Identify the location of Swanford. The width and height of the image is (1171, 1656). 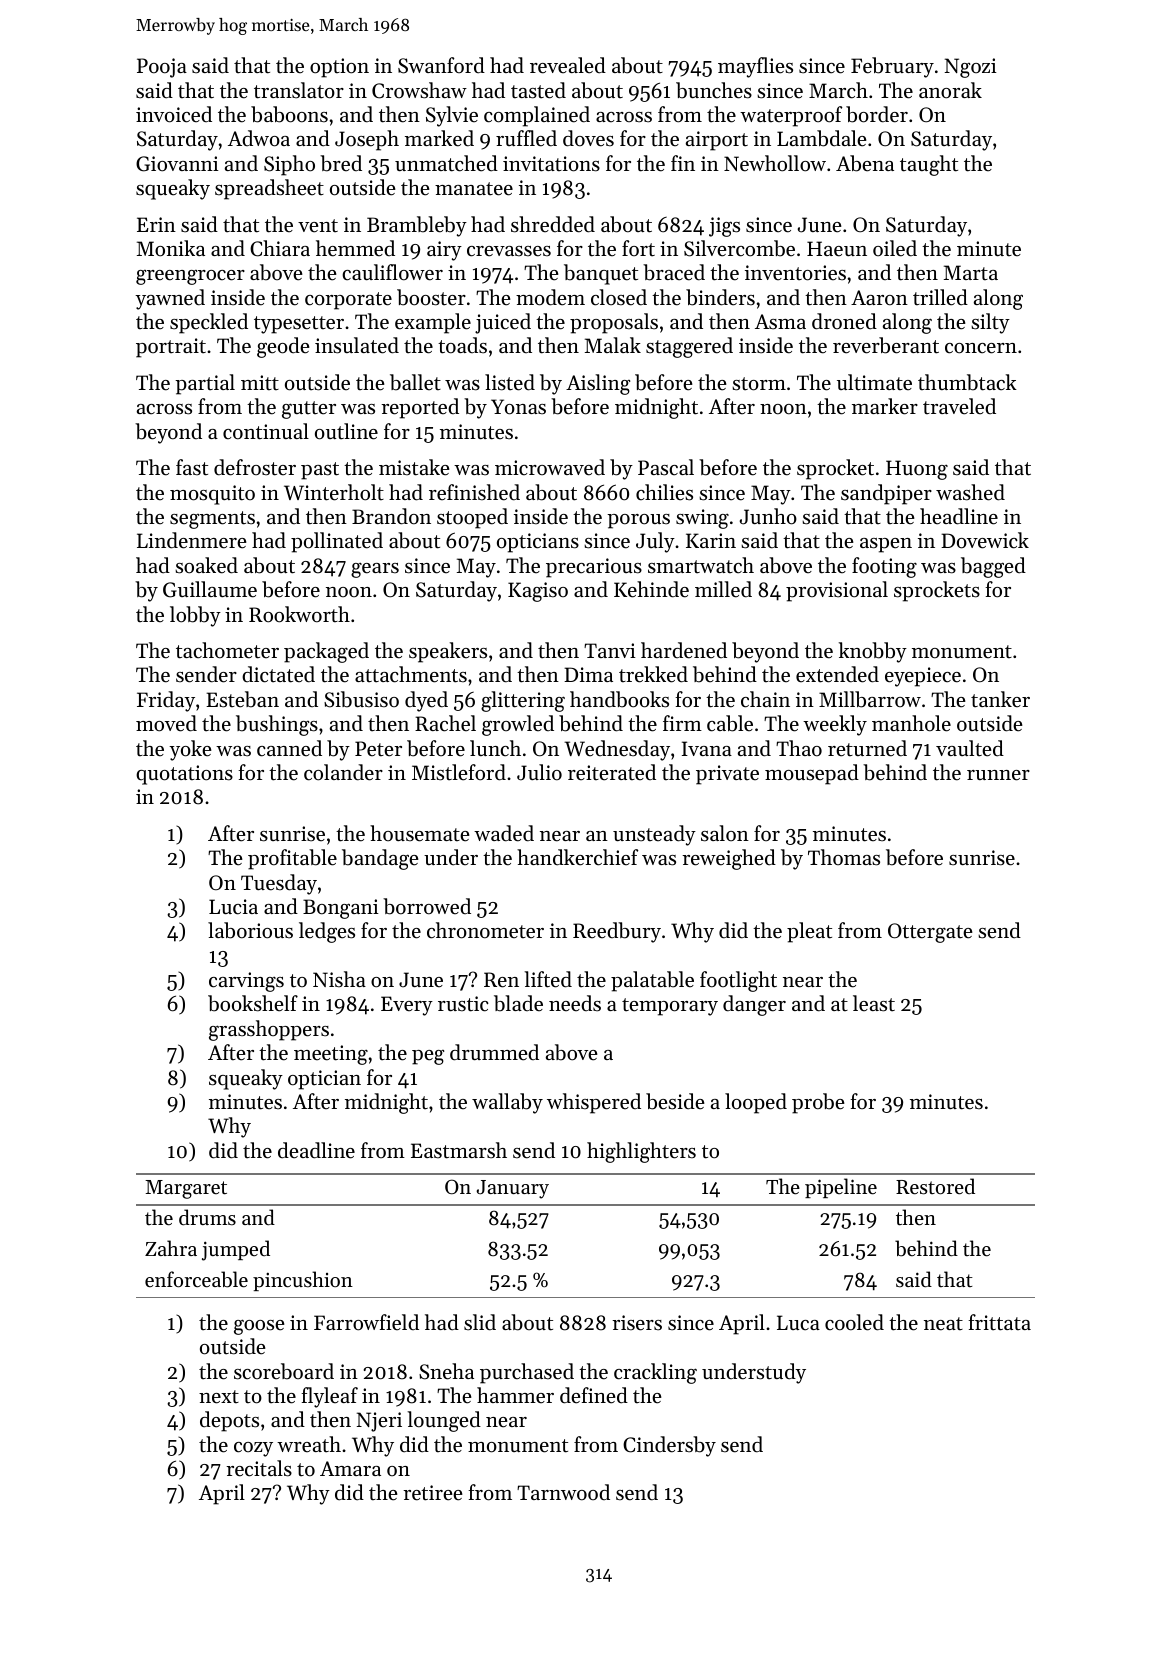
(441, 65).
